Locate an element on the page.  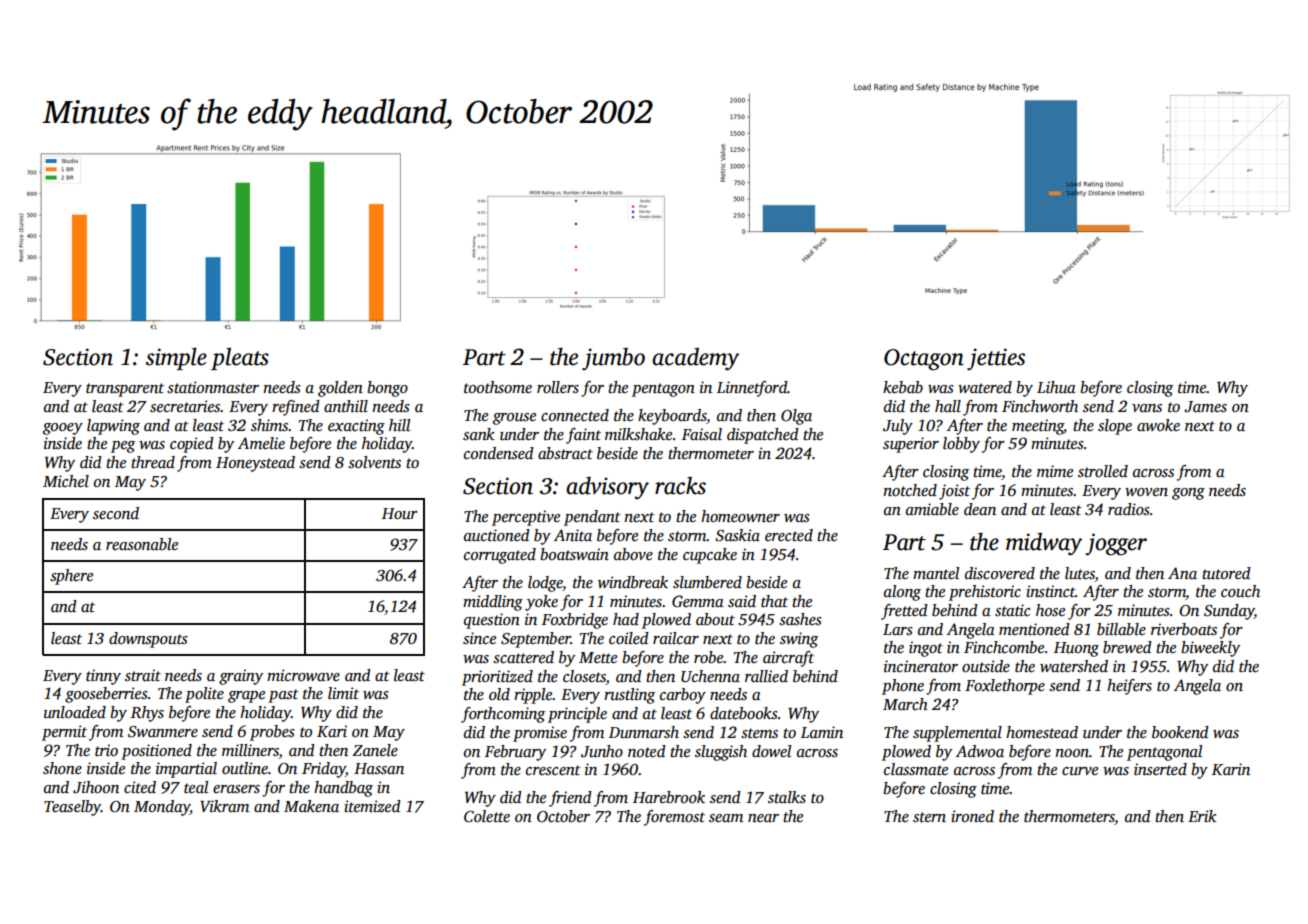
Faisal is located at coordinates (702, 434).
